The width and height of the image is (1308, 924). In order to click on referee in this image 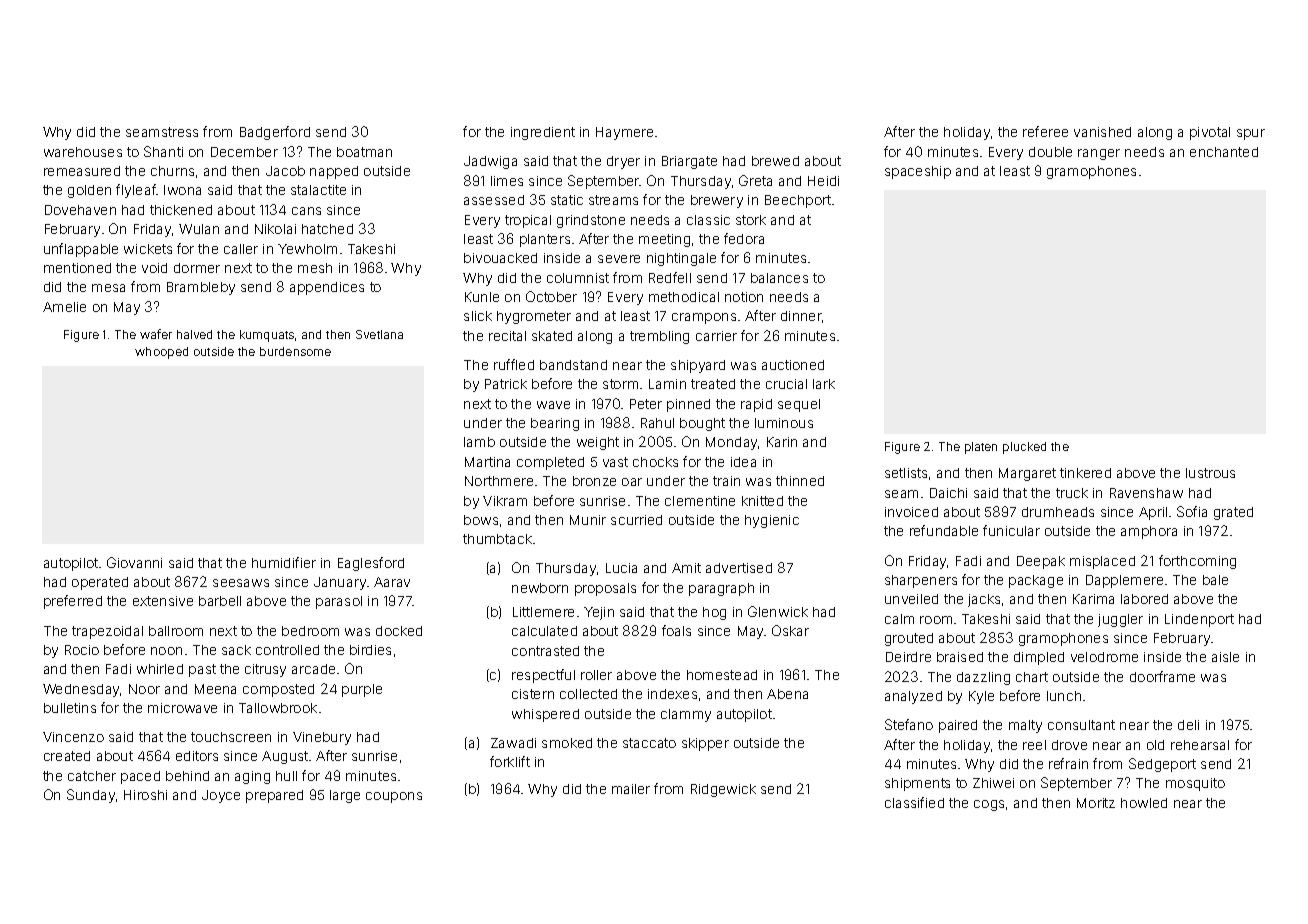, I will do `click(1045, 131)`.
